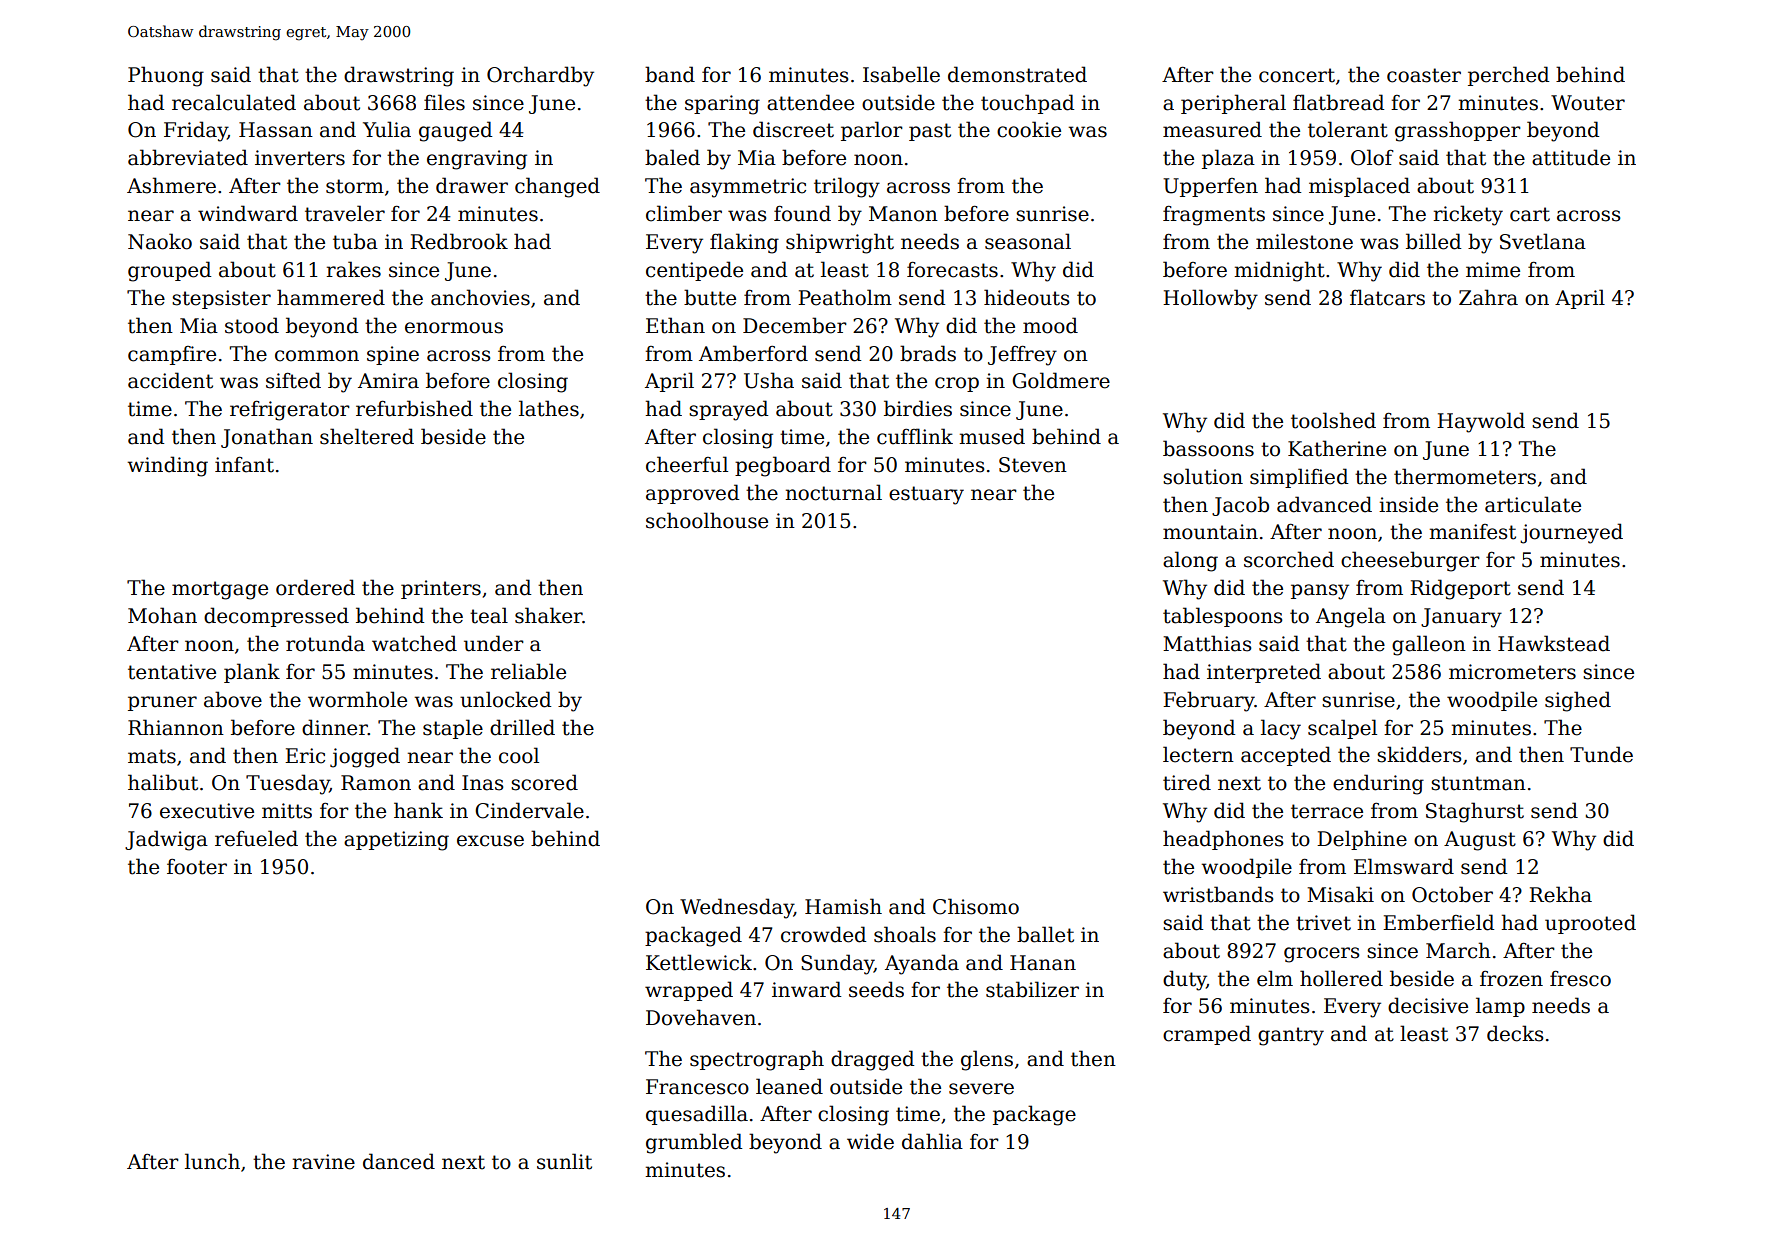  I want to click on Isabelle, so click(901, 74).
